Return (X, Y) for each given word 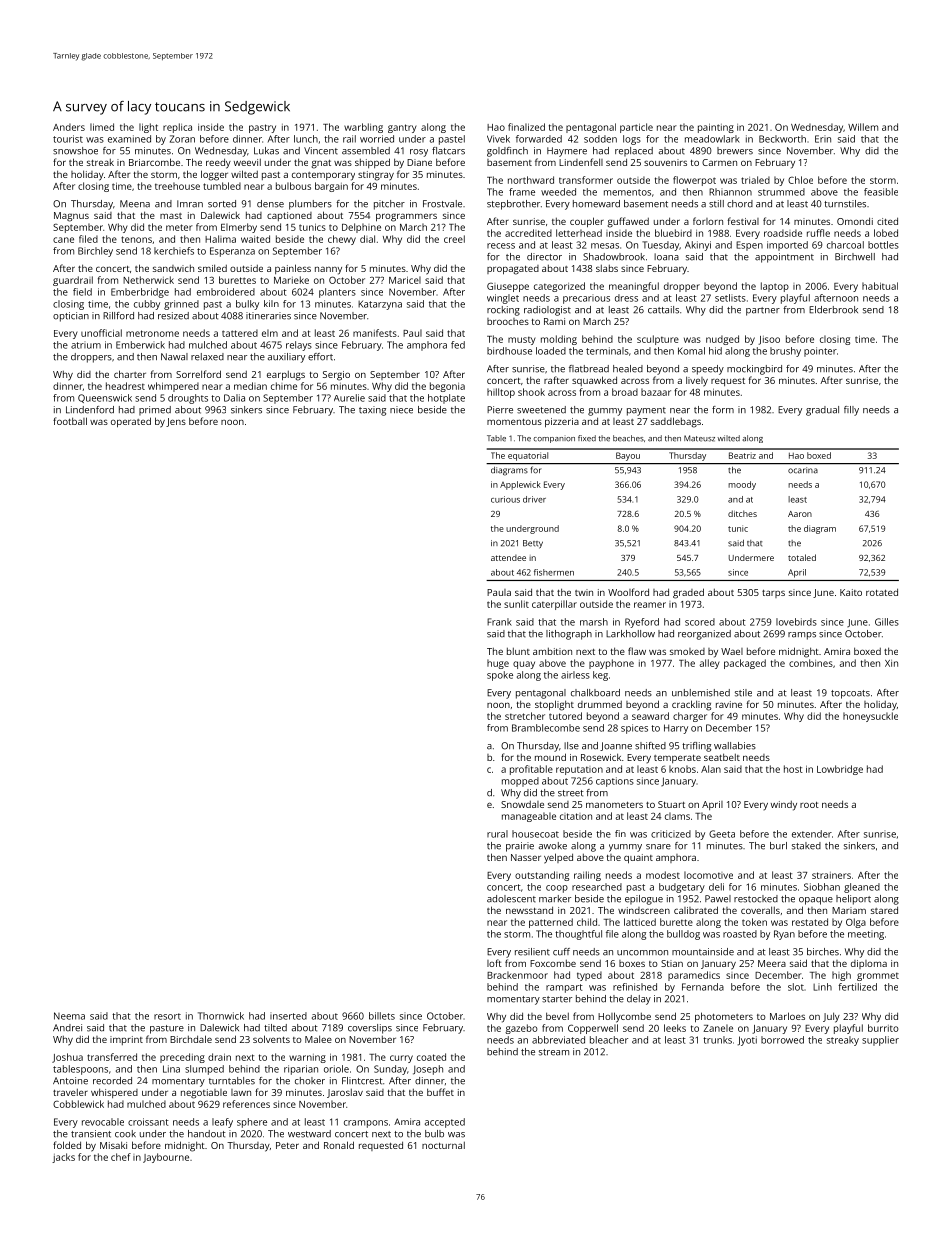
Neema (69, 1016)
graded (688, 593)
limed (102, 127)
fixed (587, 438)
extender (812, 834)
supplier (880, 1041)
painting (716, 128)
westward (309, 1134)
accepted (445, 1123)
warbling (363, 128)
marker (555, 899)
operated (131, 422)
